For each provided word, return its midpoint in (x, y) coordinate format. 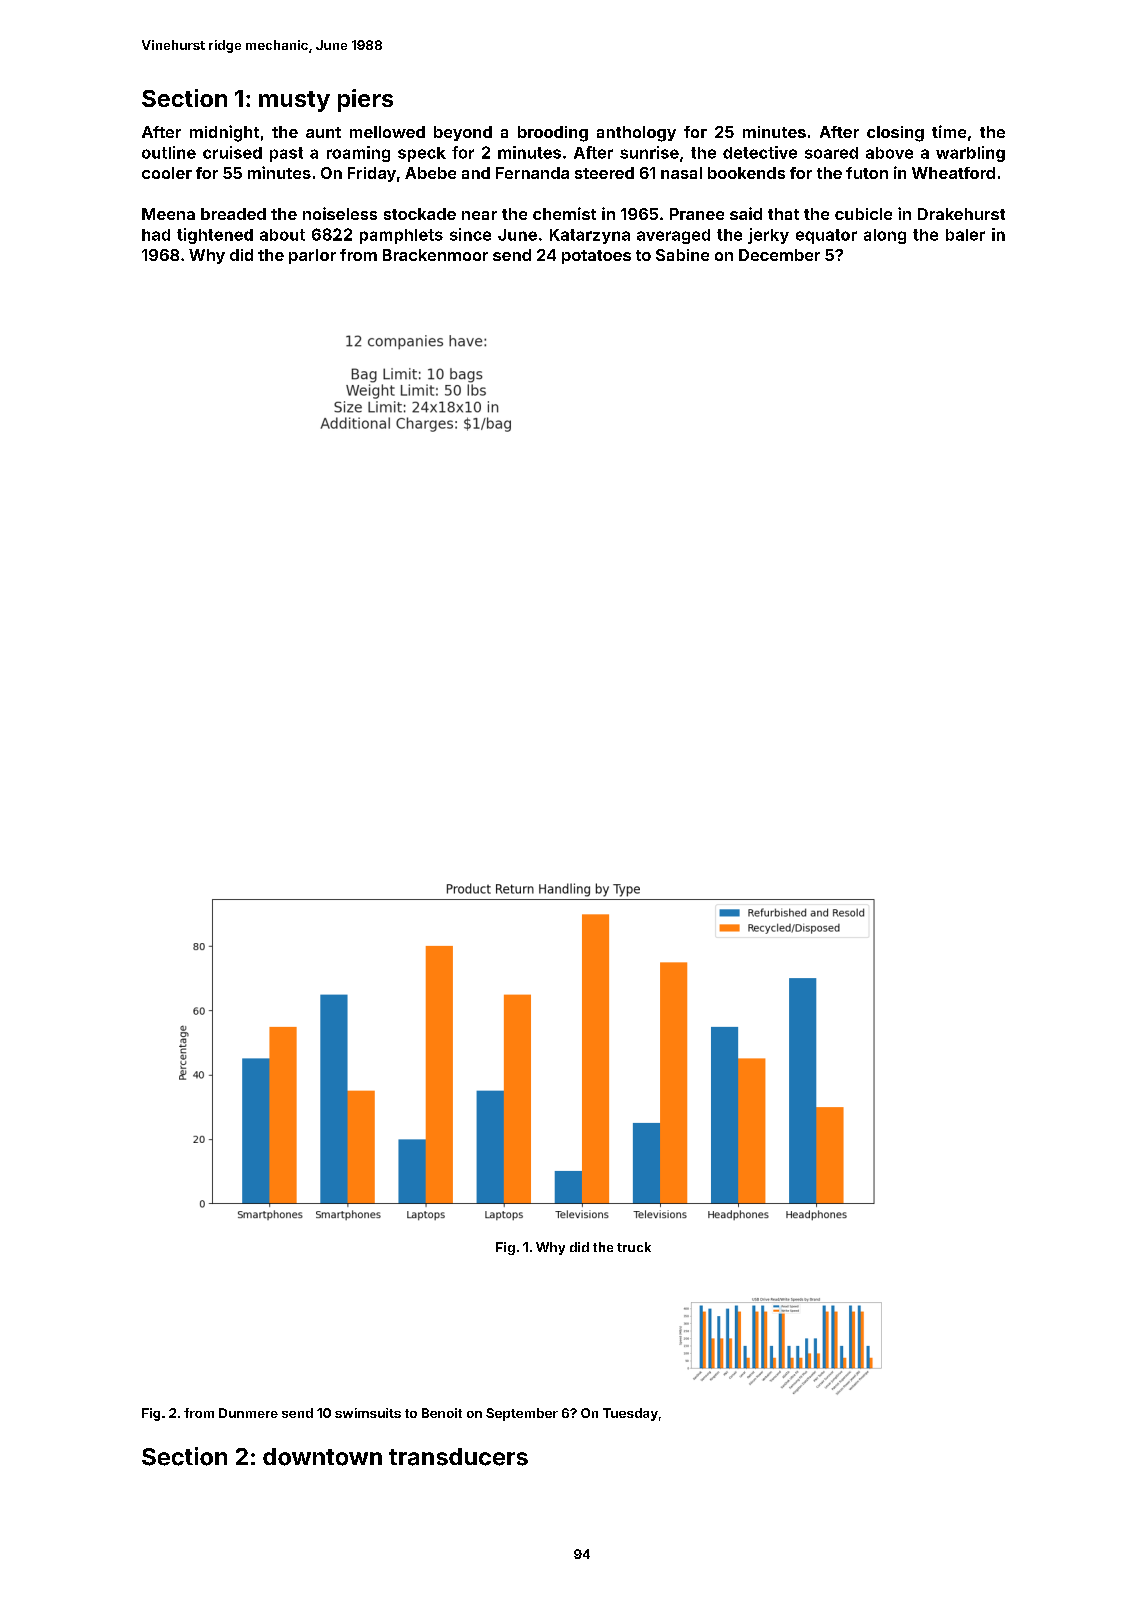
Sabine (682, 255)
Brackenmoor (435, 255)
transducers (458, 1457)
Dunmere (248, 1413)
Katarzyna (590, 236)
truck (634, 1247)
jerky (768, 236)
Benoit (442, 1413)
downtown (322, 1457)
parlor (312, 256)
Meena (168, 214)
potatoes (596, 257)
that (783, 214)
